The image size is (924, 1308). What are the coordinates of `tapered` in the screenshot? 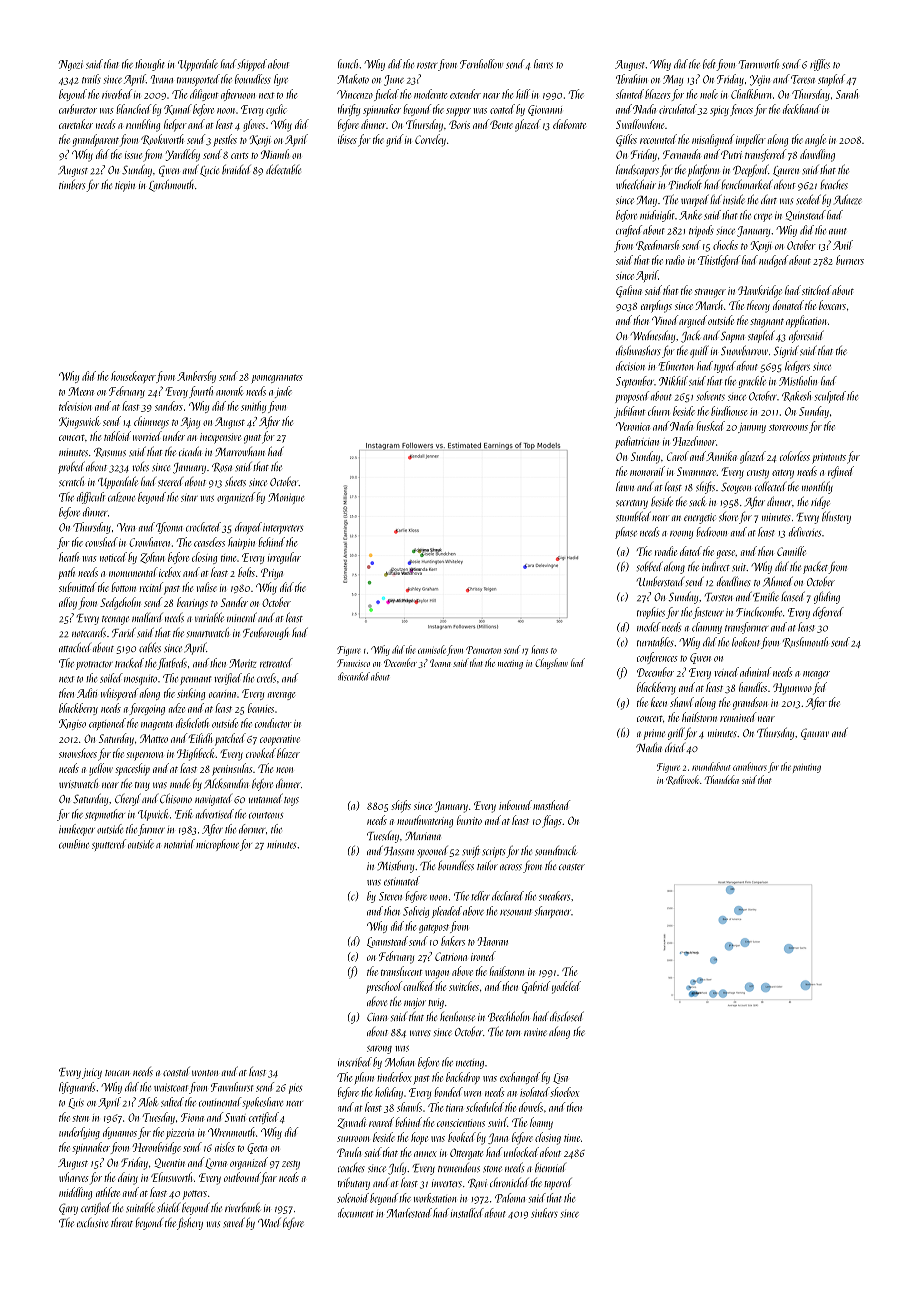 It's located at (558, 1184).
